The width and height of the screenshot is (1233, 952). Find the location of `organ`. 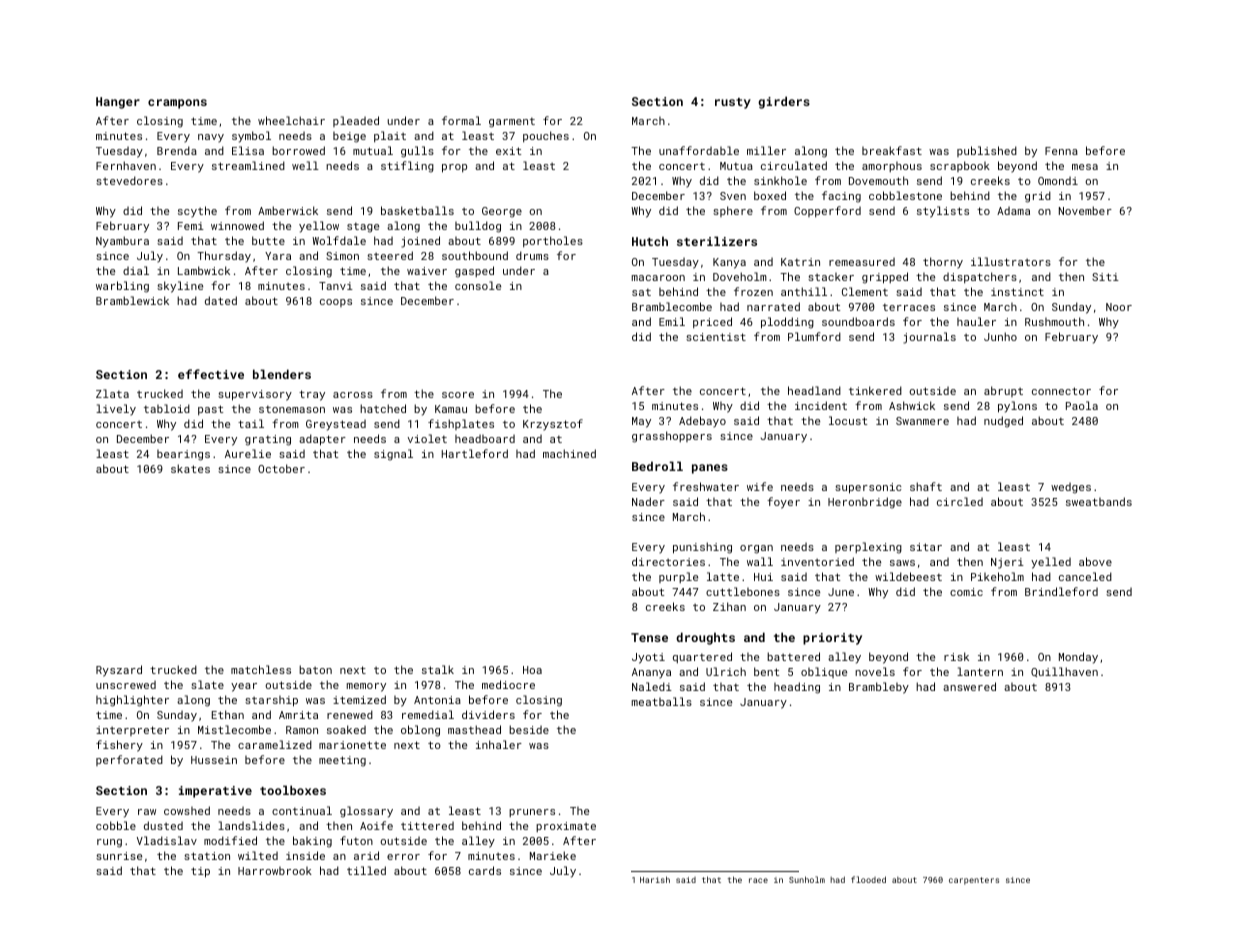

organ is located at coordinates (756, 549).
